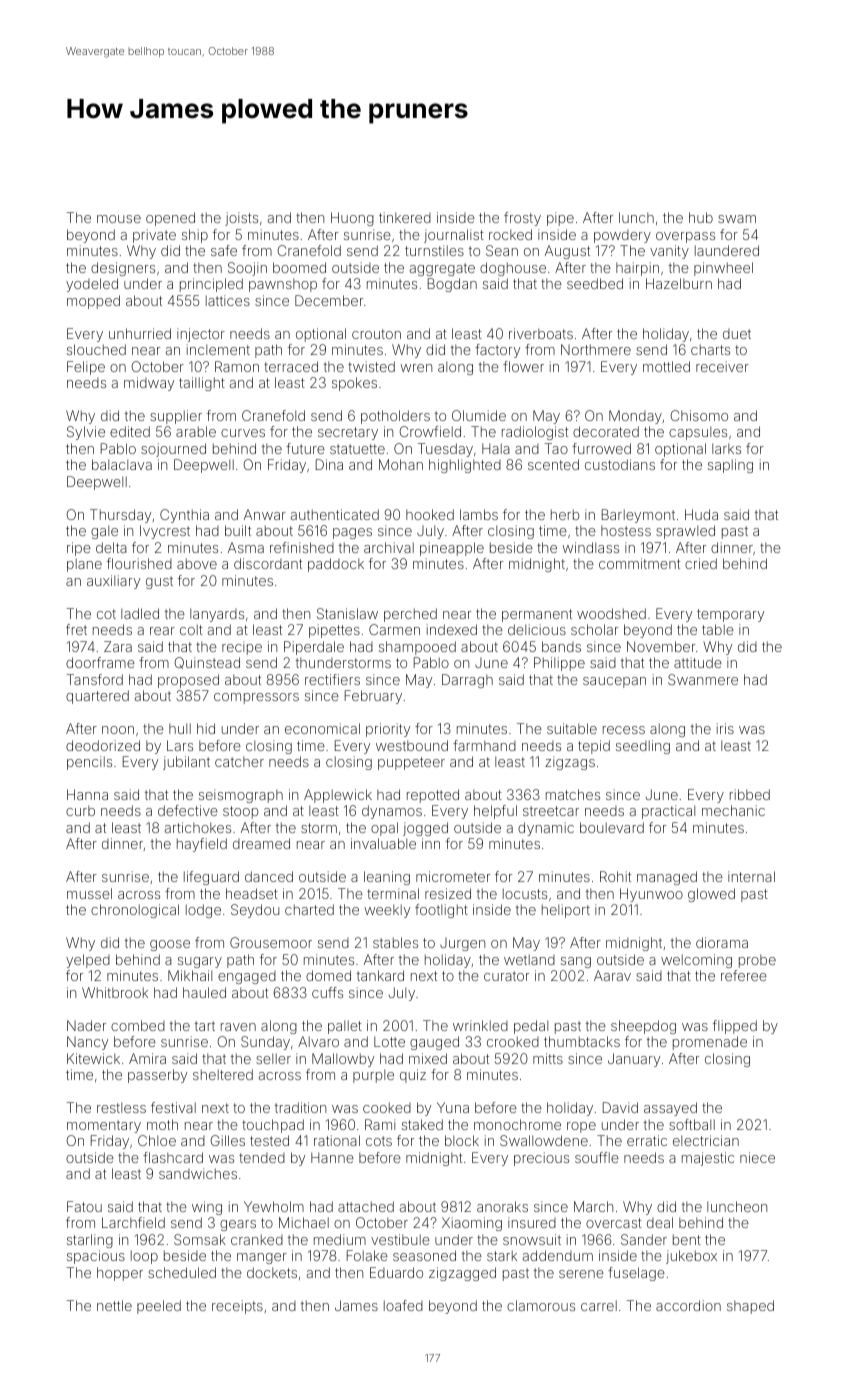 This document has height=1400, width=849. Describe the element at coordinates (405, 217) in the document. I see `tinkered` at that location.
